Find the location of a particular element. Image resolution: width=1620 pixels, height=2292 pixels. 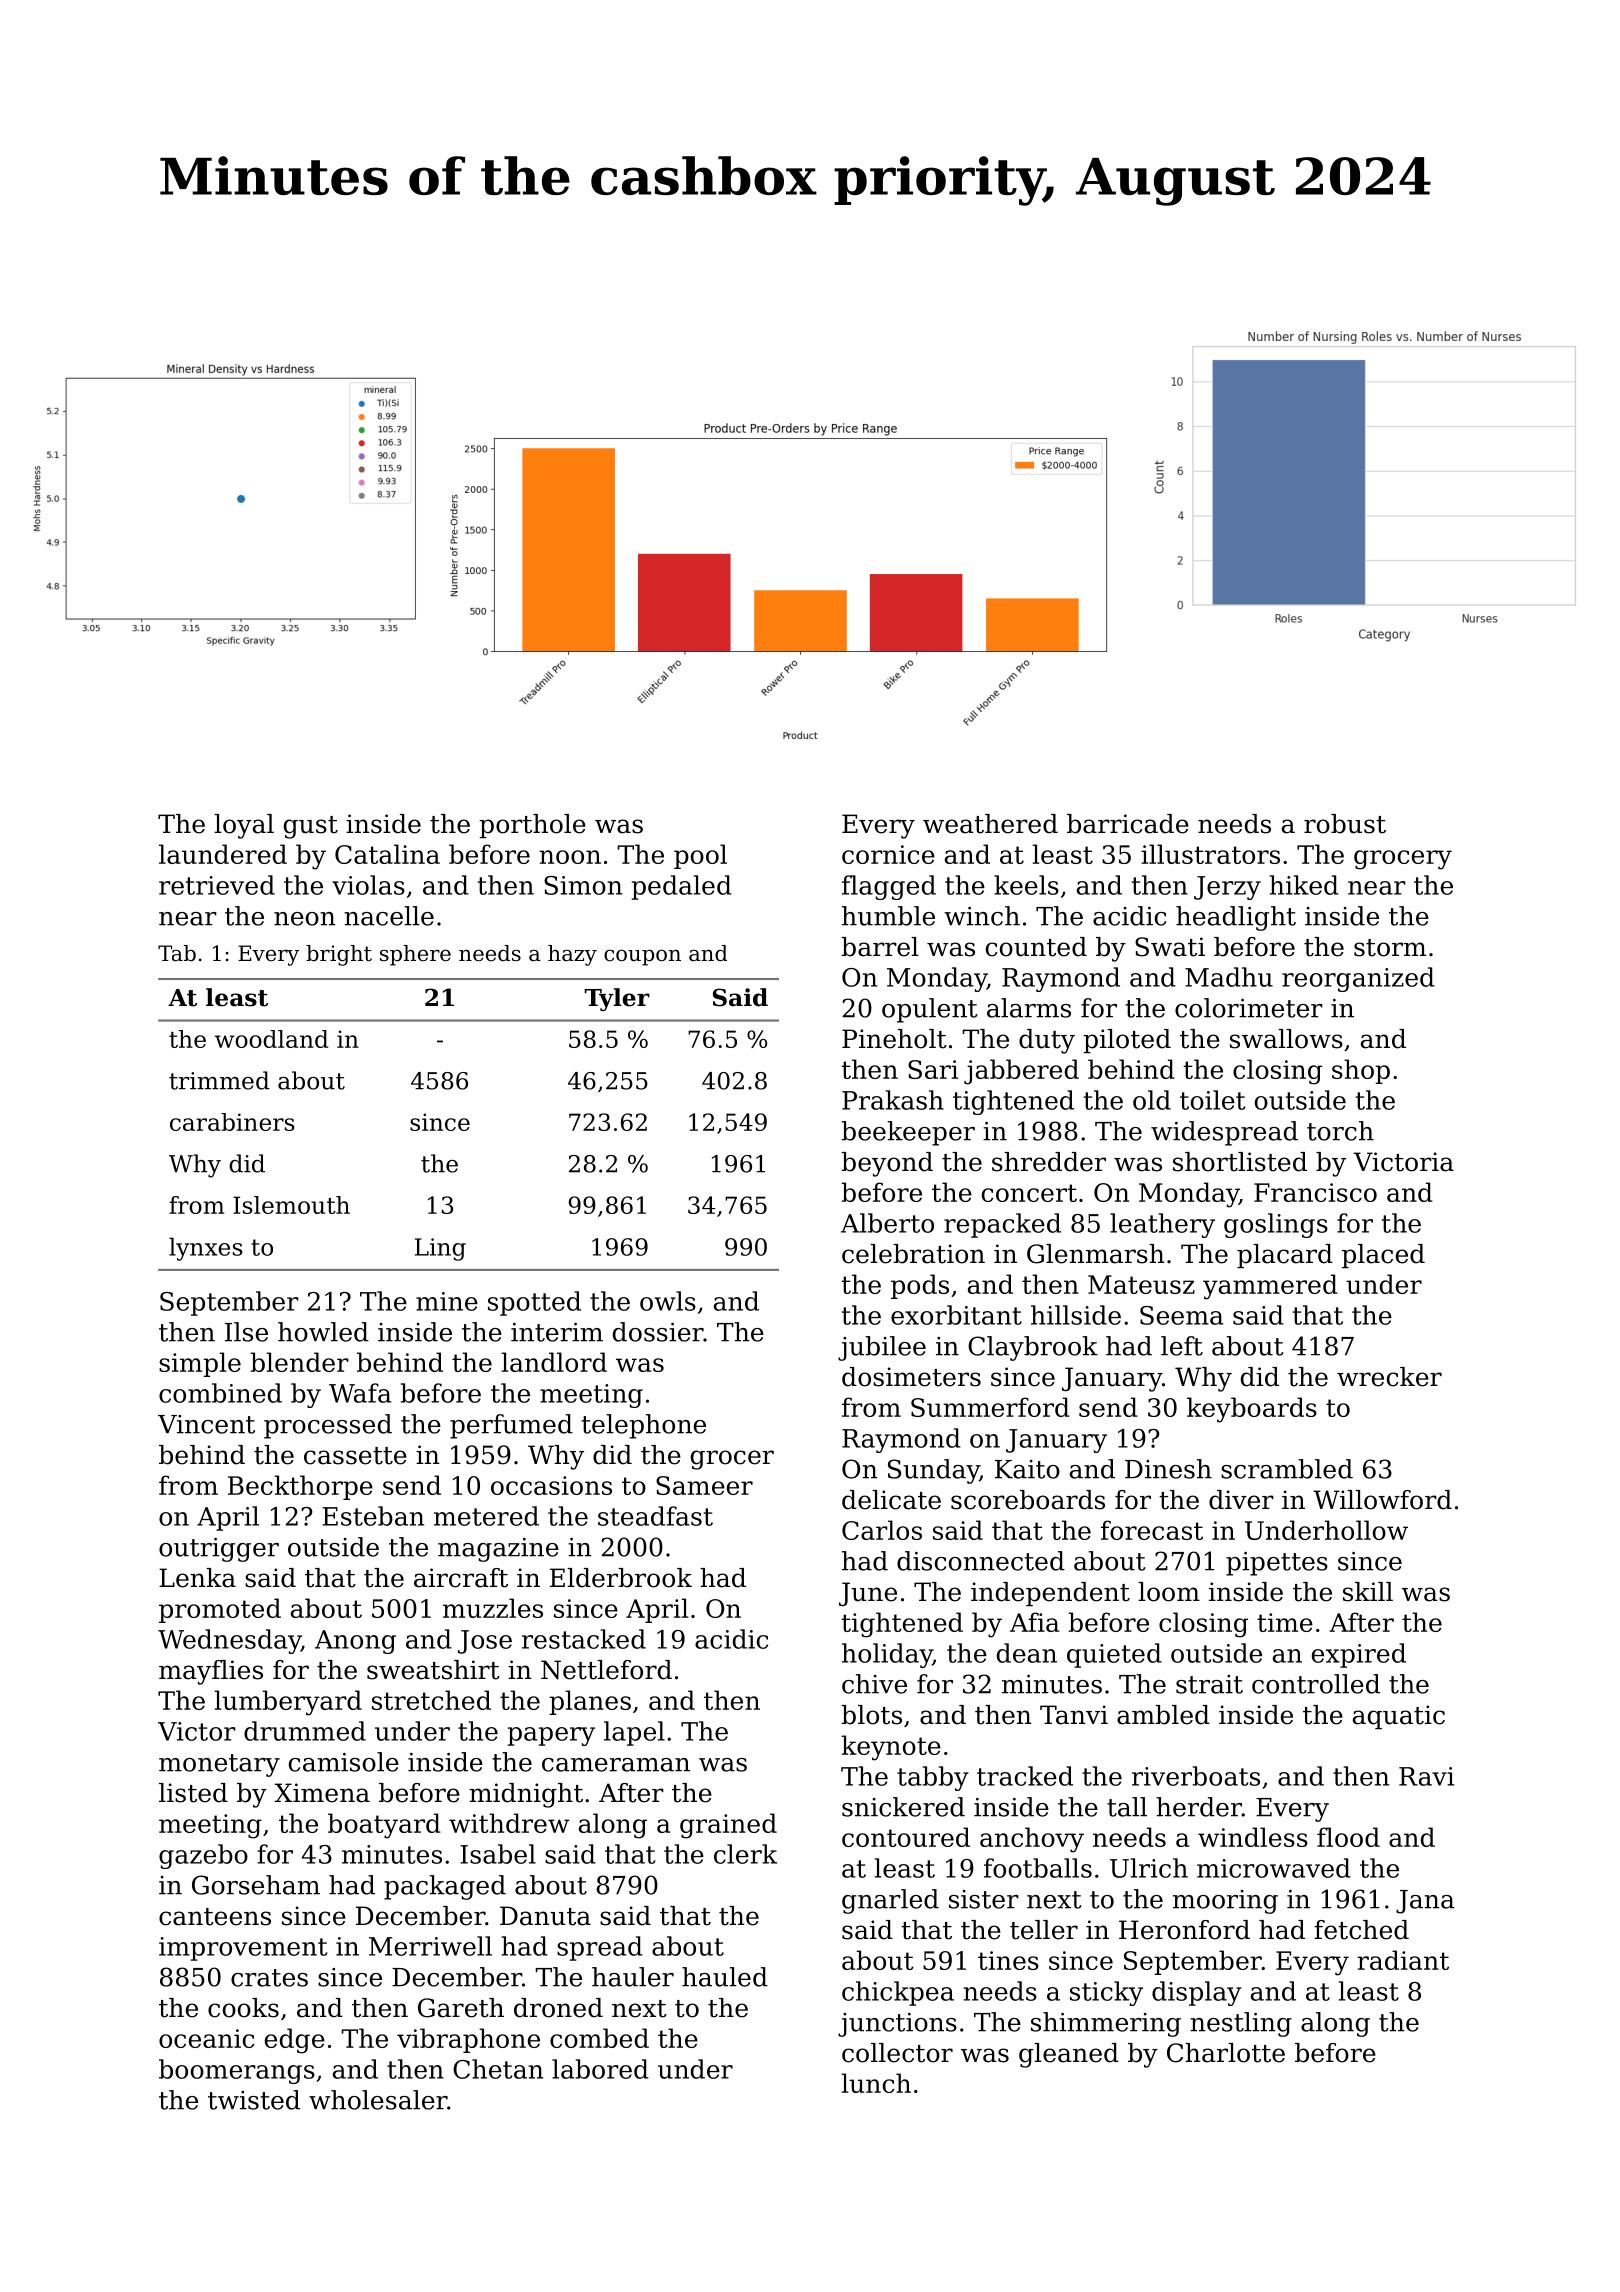

twisted is located at coordinates (254, 2100).
